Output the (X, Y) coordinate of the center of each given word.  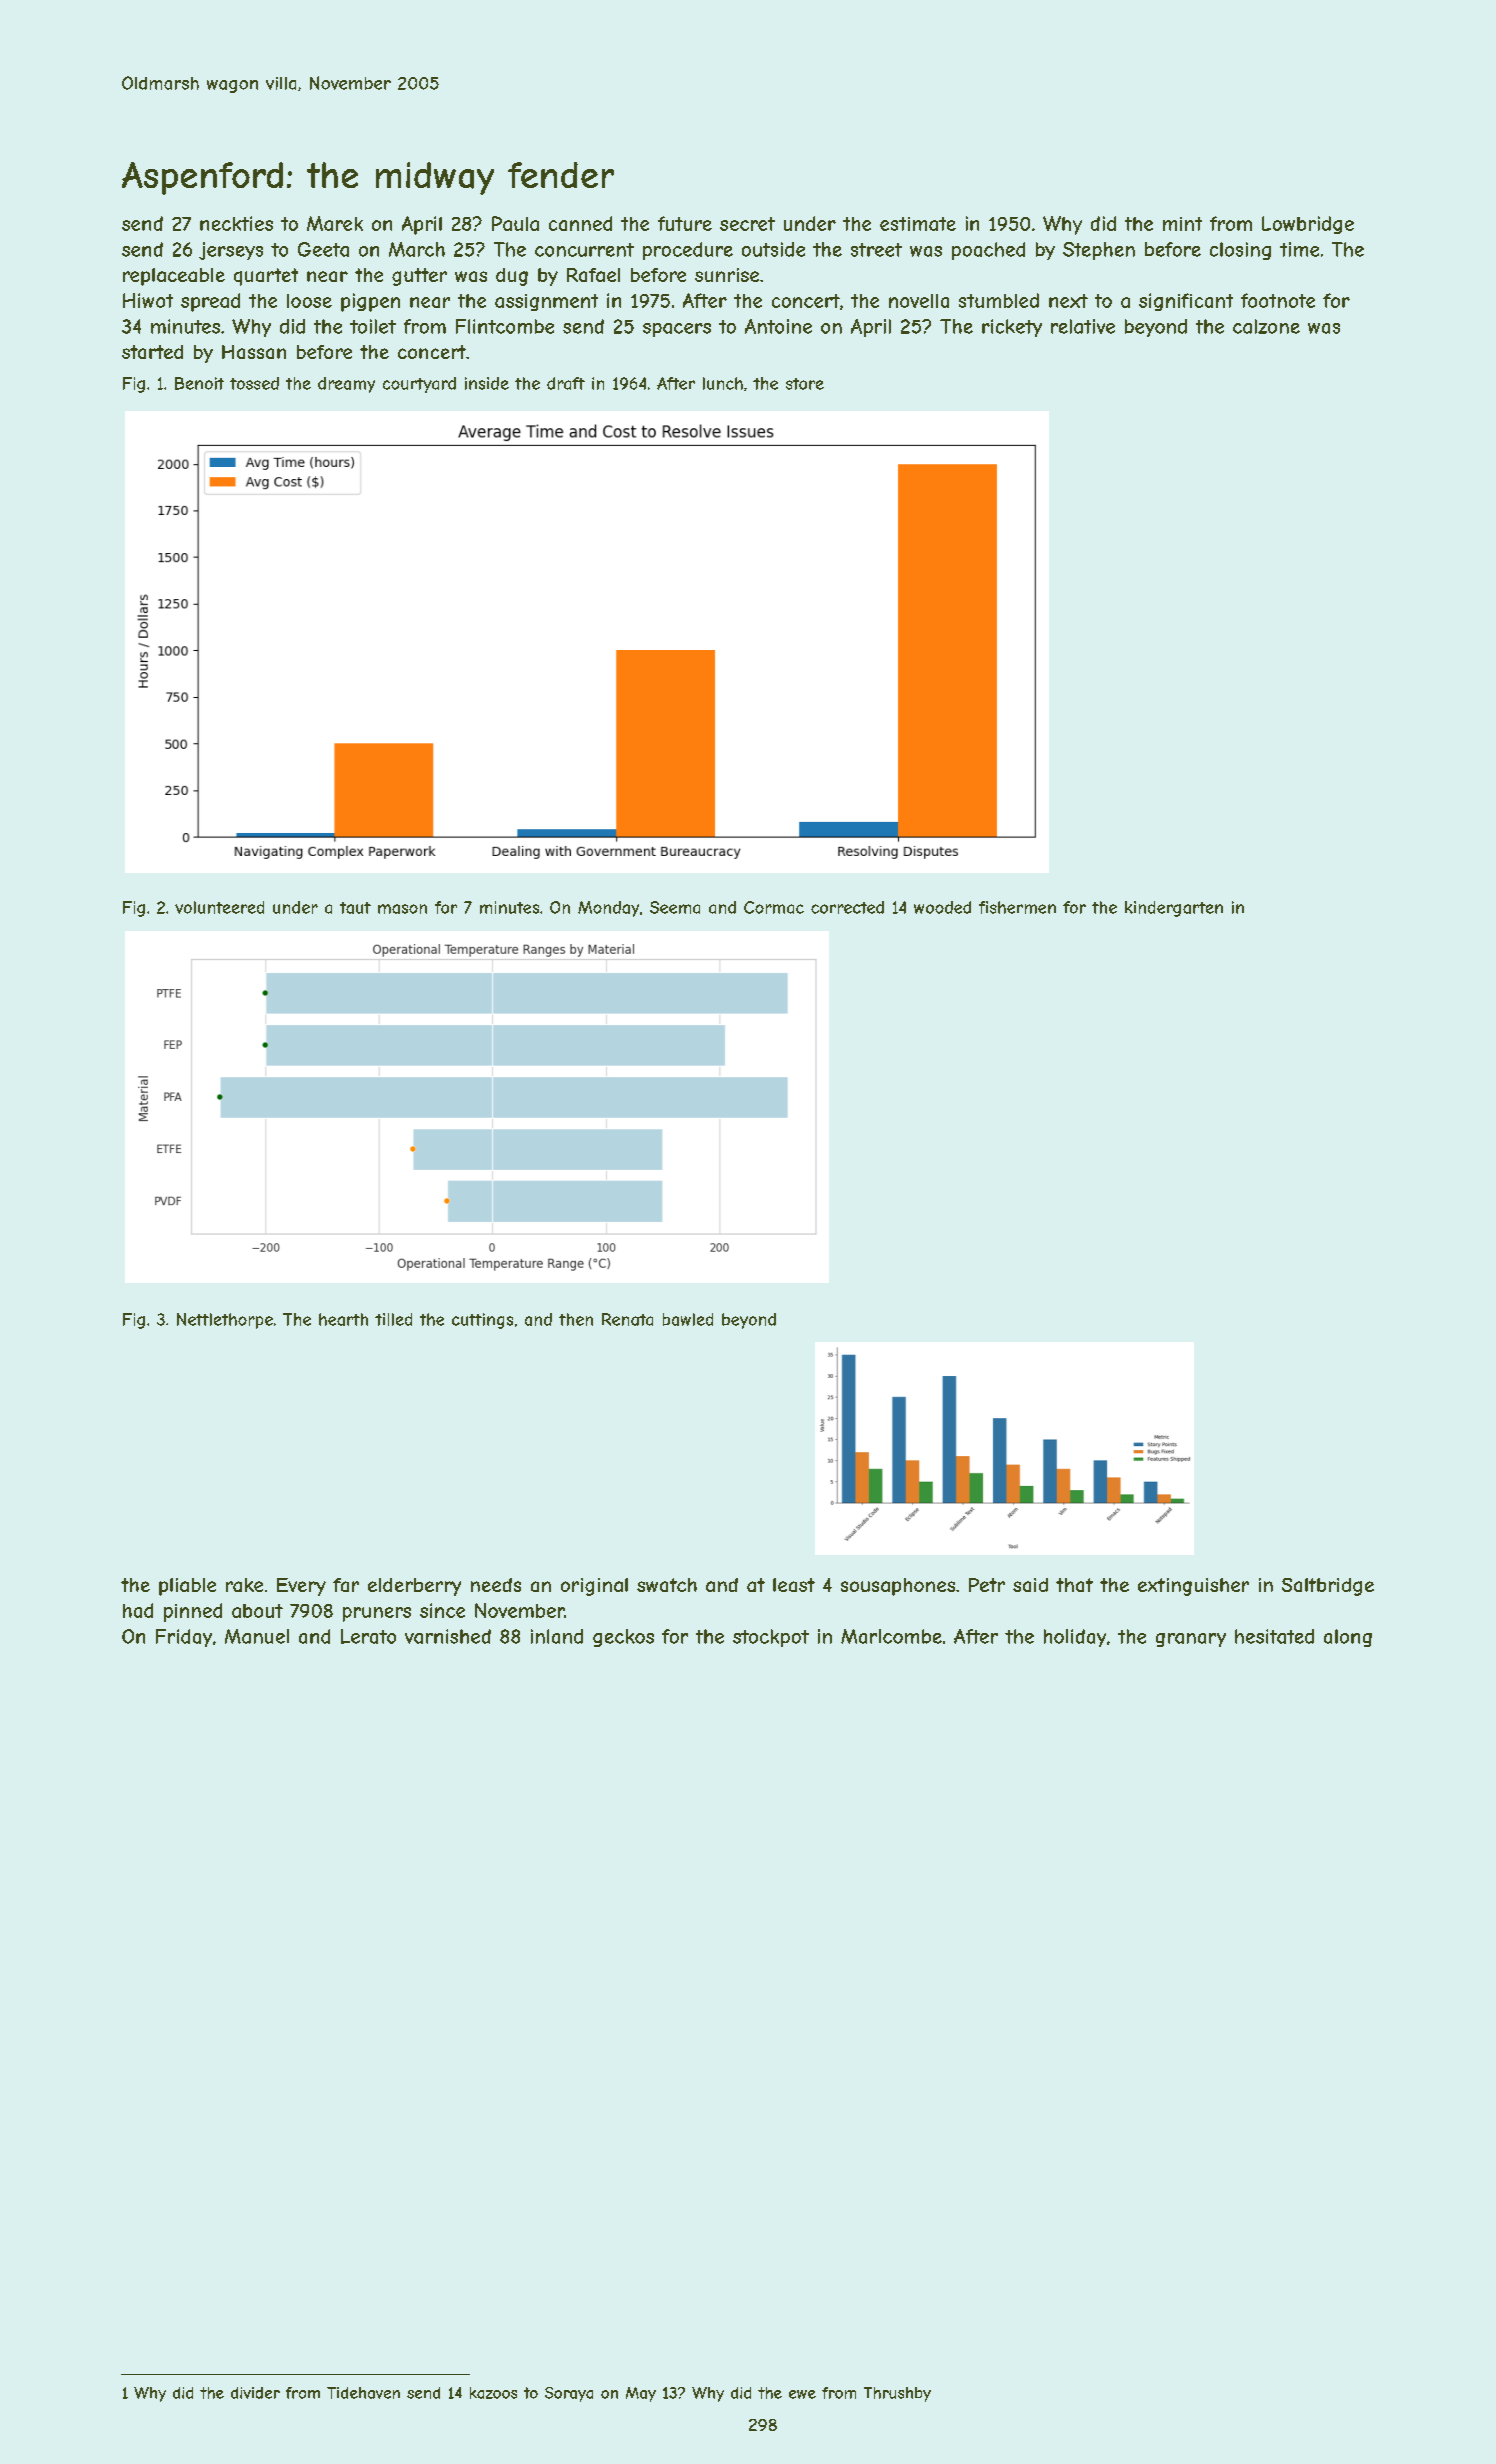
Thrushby (897, 2394)
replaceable (174, 277)
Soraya (569, 2394)
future (685, 223)
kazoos (493, 2393)
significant (1186, 302)
